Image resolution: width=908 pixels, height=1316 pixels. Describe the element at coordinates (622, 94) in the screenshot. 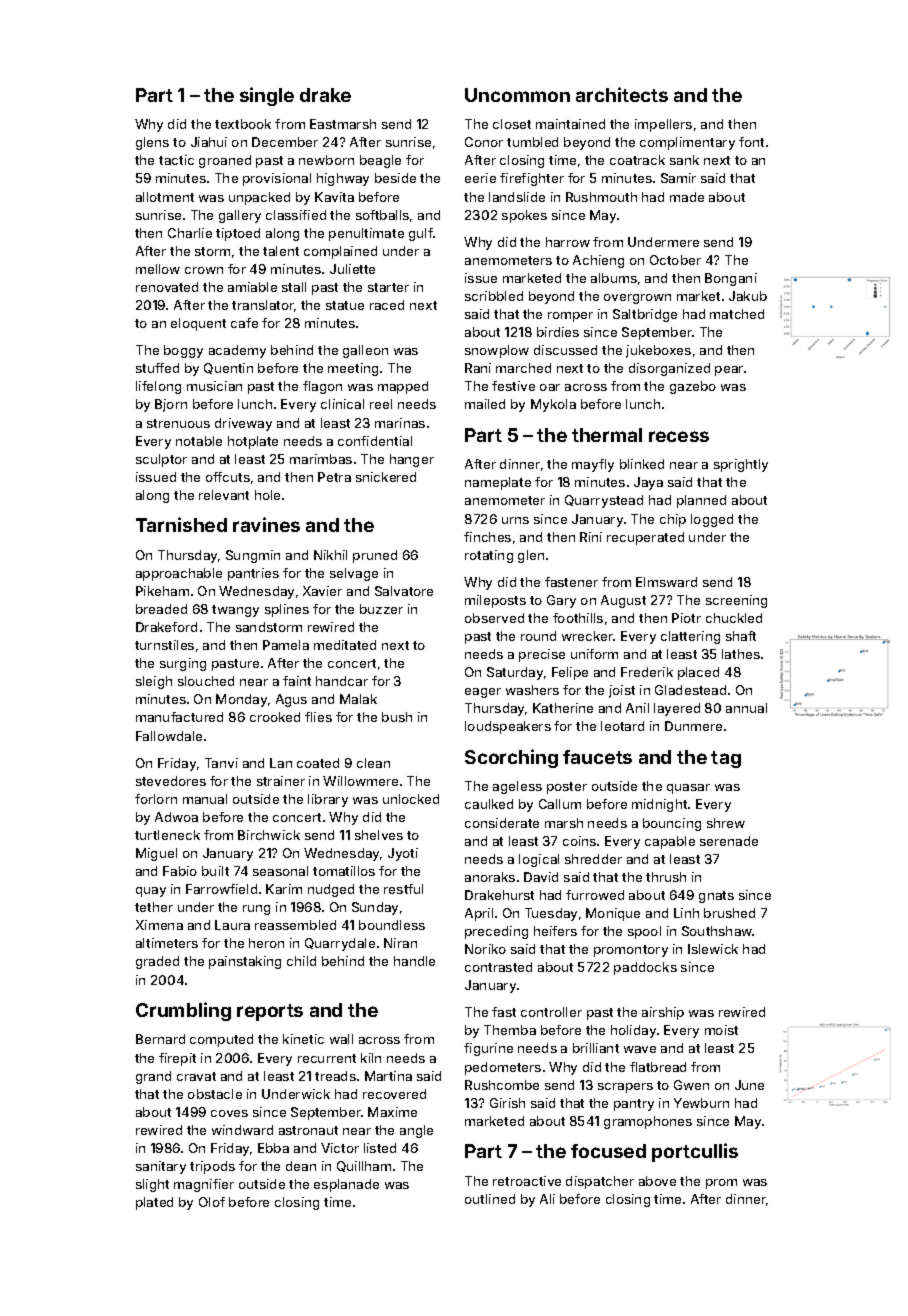

I see `architects` at that location.
